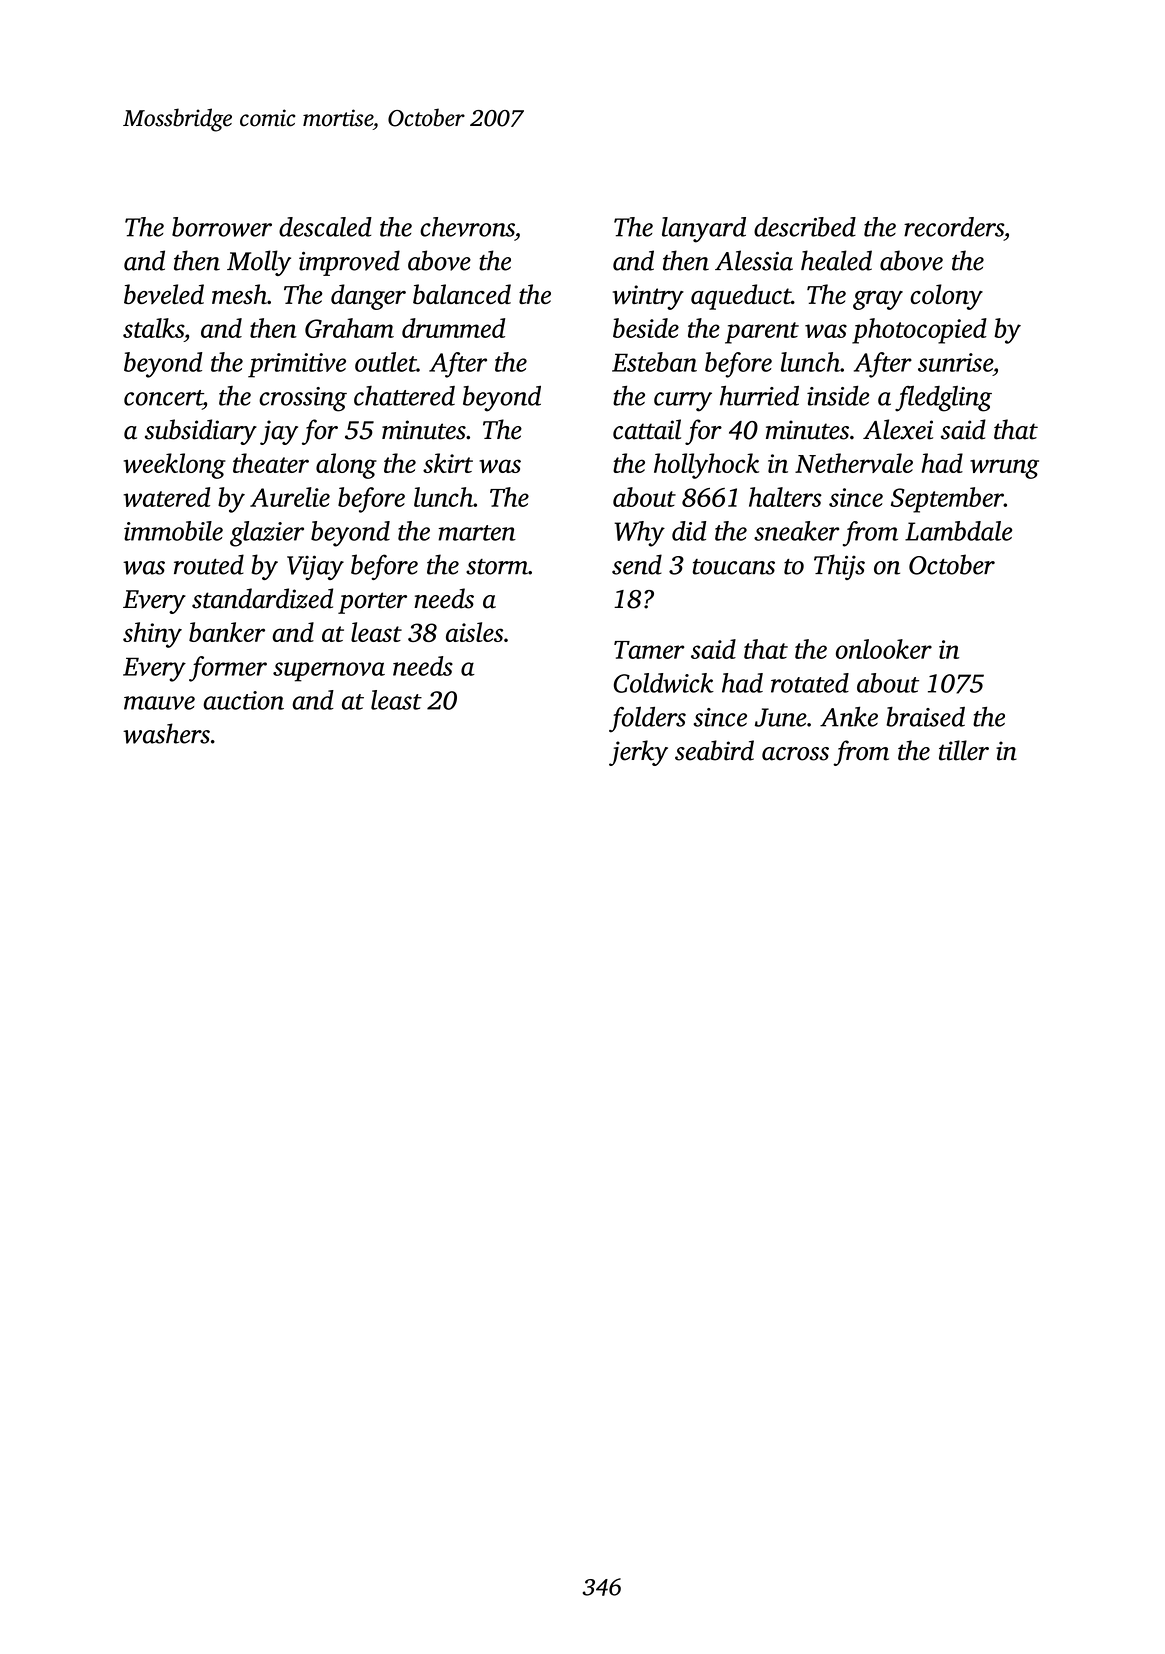 The image size is (1165, 1654). What do you see at coordinates (163, 398) in the image?
I see `concert` at bounding box center [163, 398].
